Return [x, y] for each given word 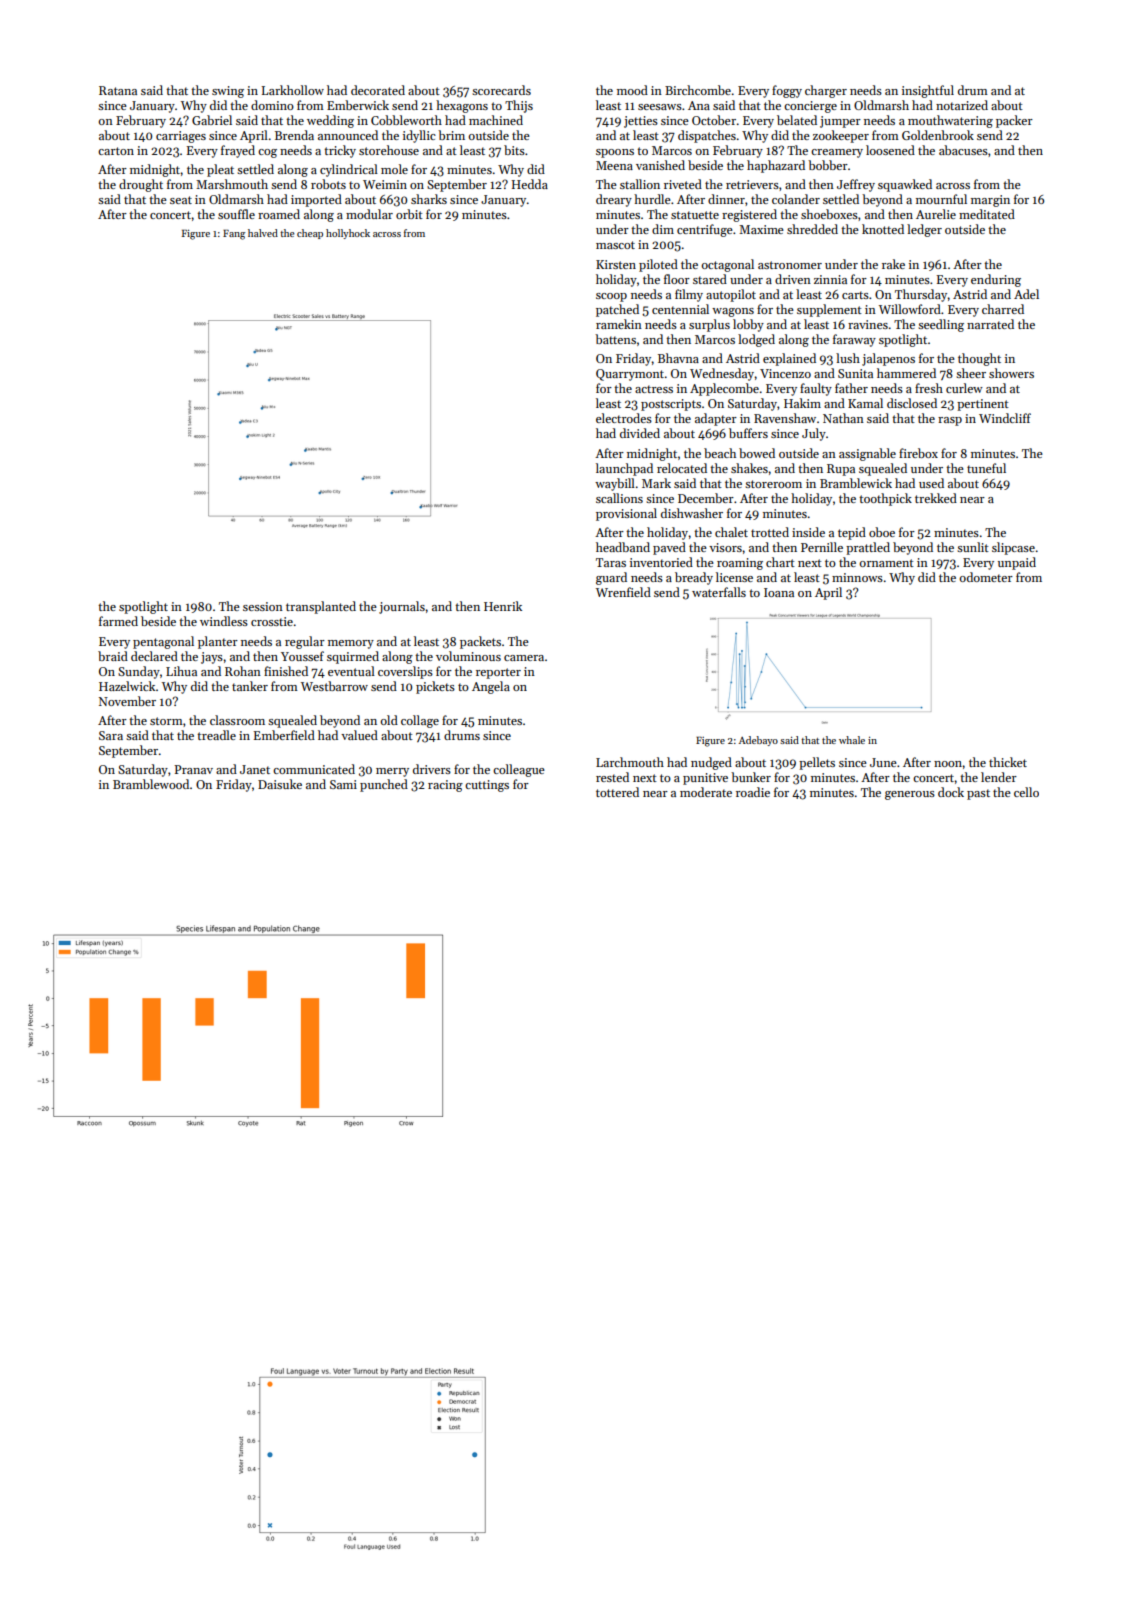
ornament [887, 563]
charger [826, 91]
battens [615, 339]
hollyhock [348, 234]
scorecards [501, 90]
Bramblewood [151, 784]
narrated [990, 324]
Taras [611, 562]
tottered [617, 792]
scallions [619, 498]
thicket [1008, 762]
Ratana [118, 90]
